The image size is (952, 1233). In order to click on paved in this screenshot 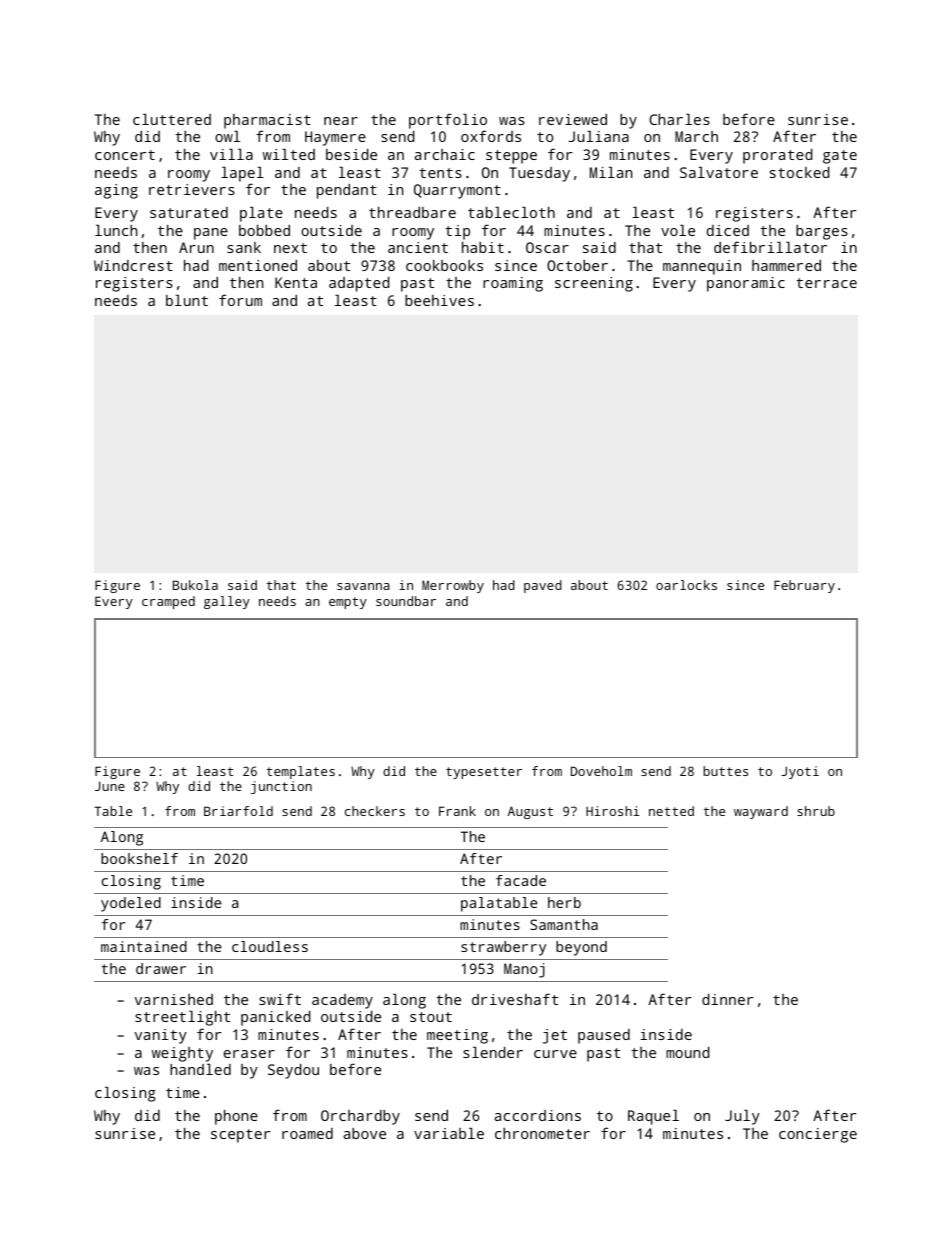, I will do `click(543, 586)`.
